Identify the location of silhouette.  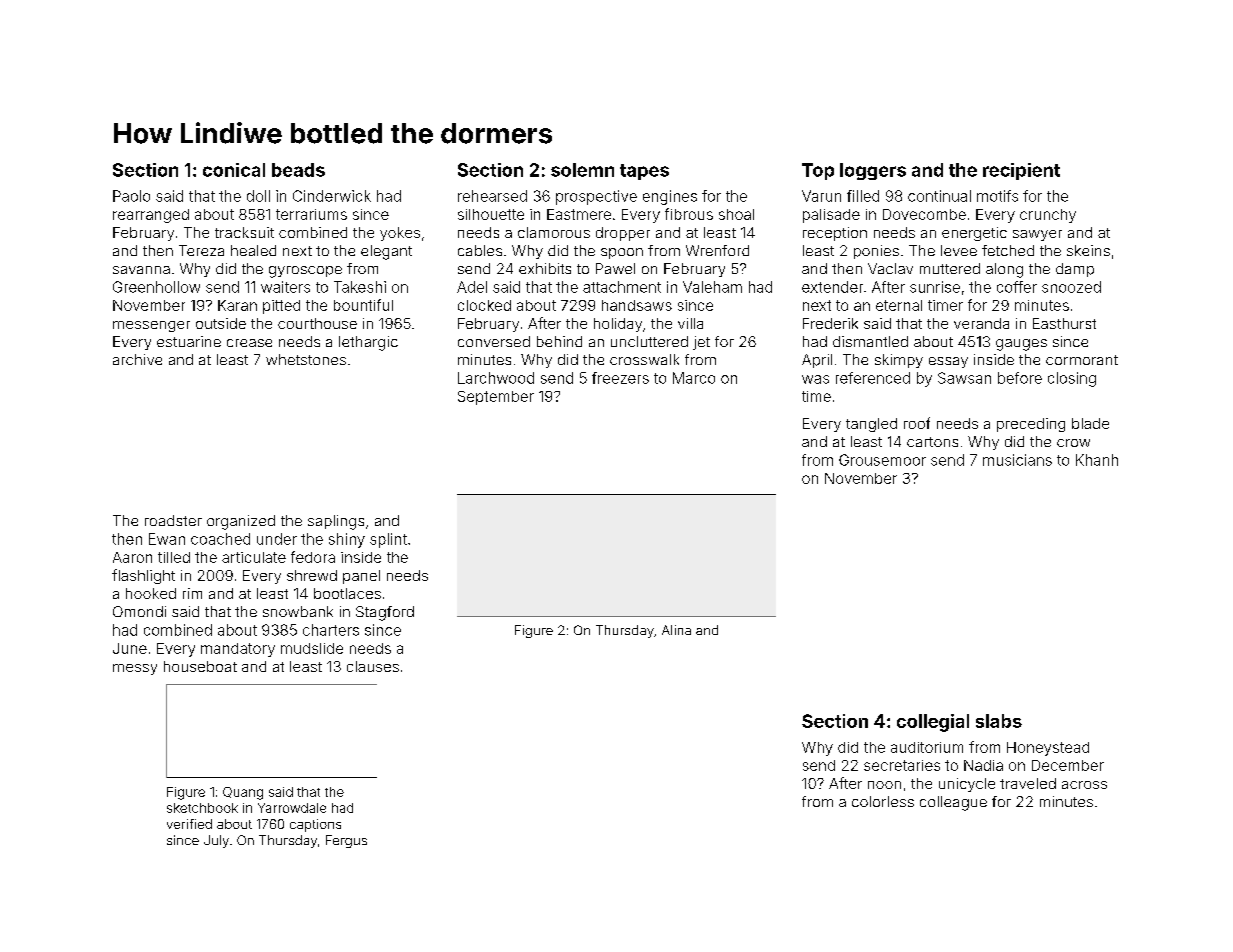
(491, 214).
